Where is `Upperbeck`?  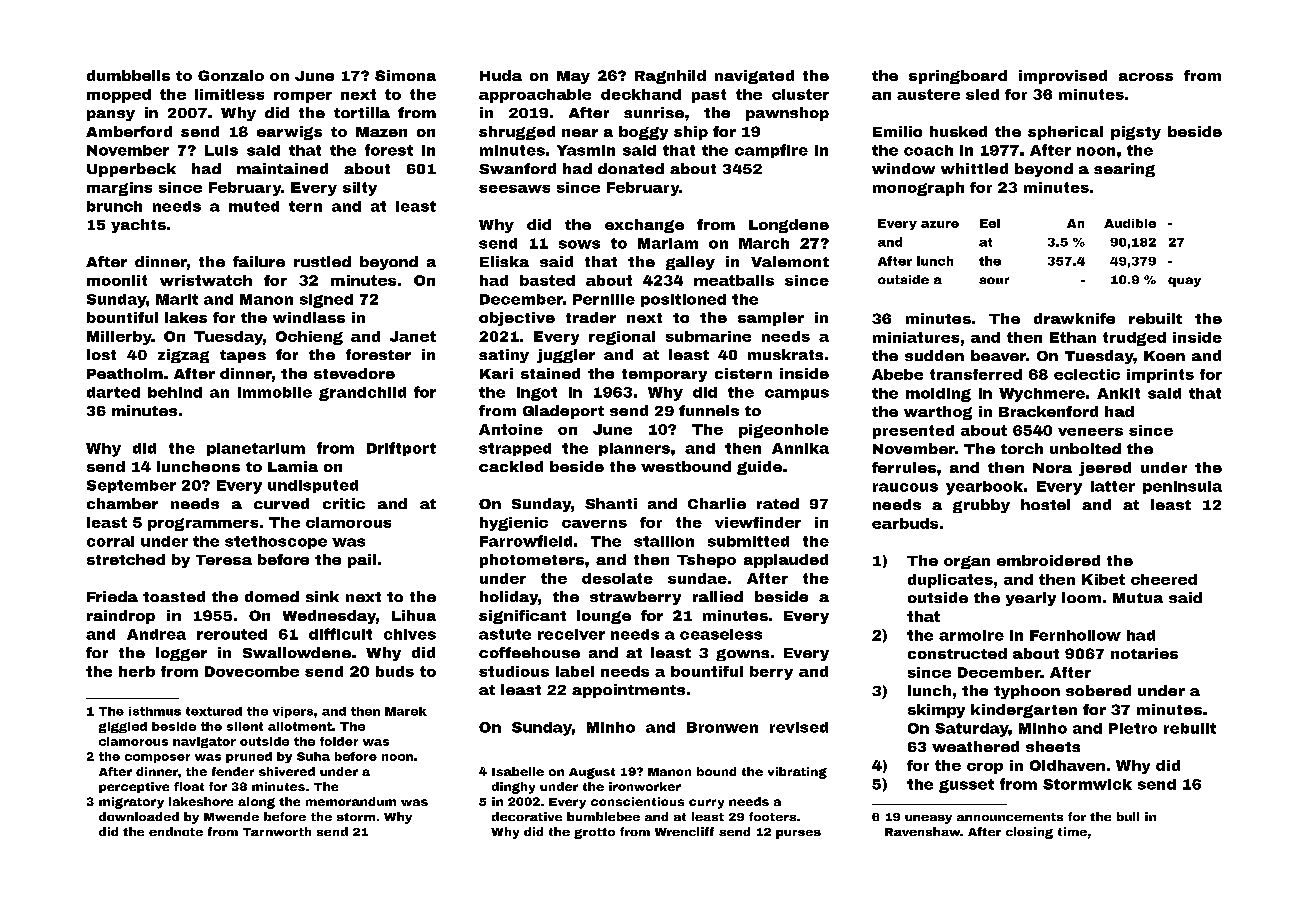 Upperbeck is located at coordinates (131, 170).
